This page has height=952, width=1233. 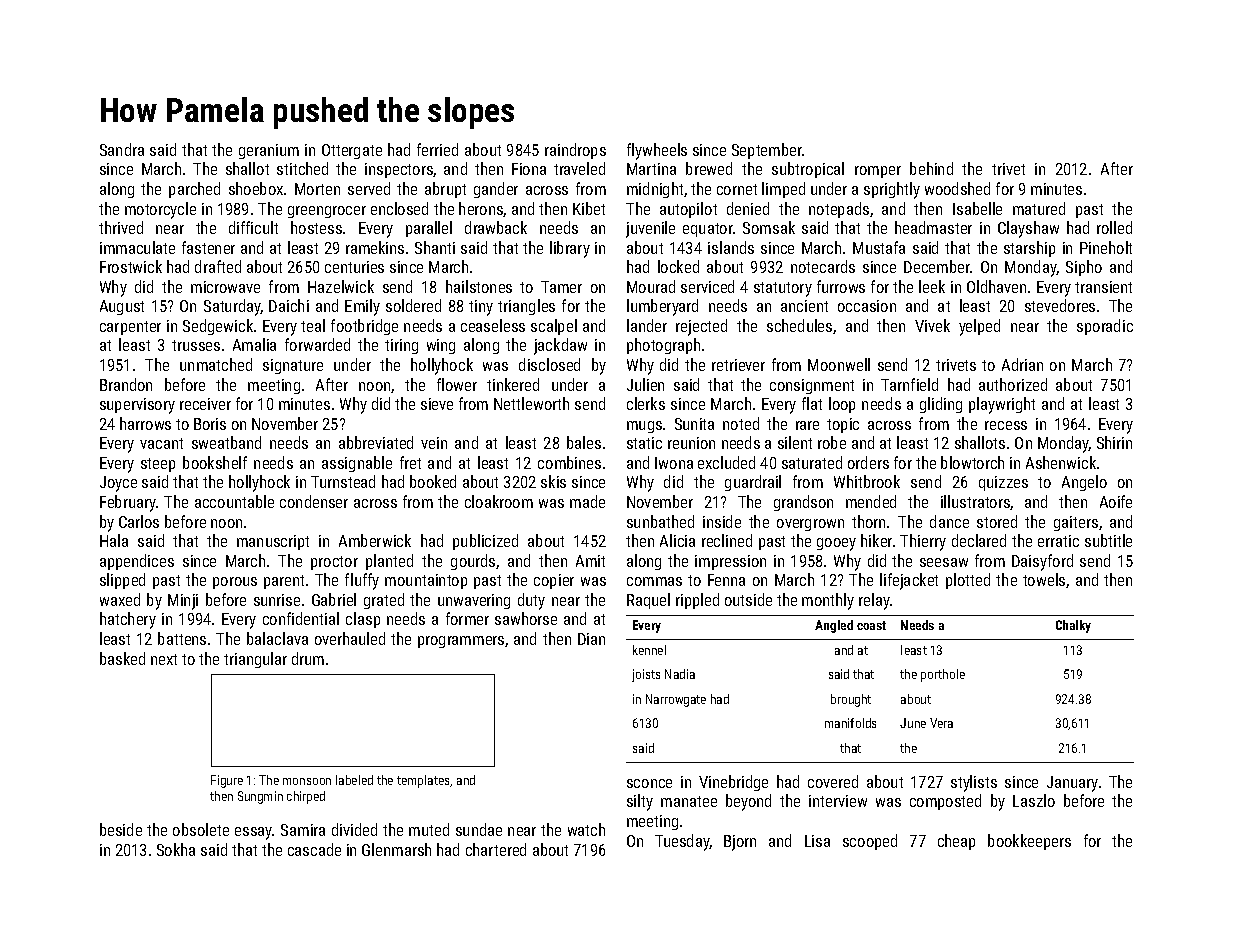 What do you see at coordinates (738, 365) in the page?
I see `retriever` at bounding box center [738, 365].
